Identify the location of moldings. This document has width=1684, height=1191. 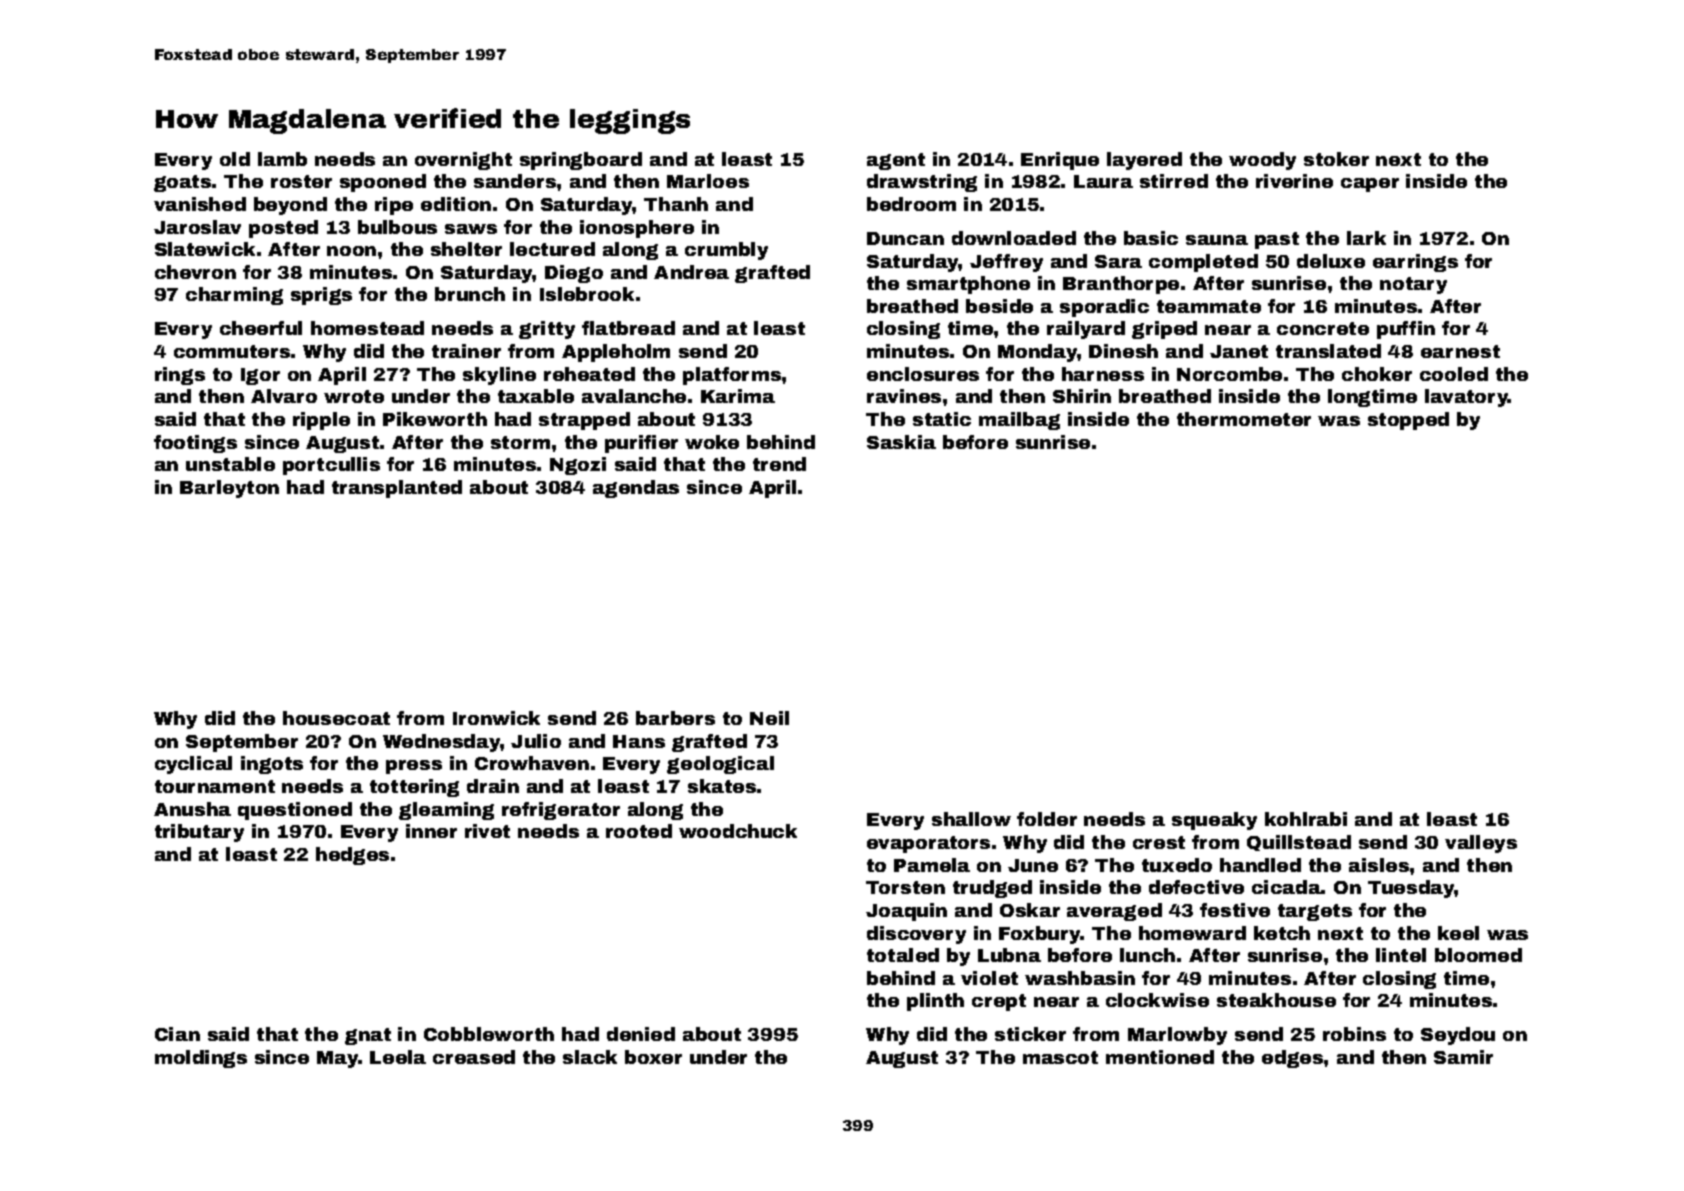
(201, 1059).
